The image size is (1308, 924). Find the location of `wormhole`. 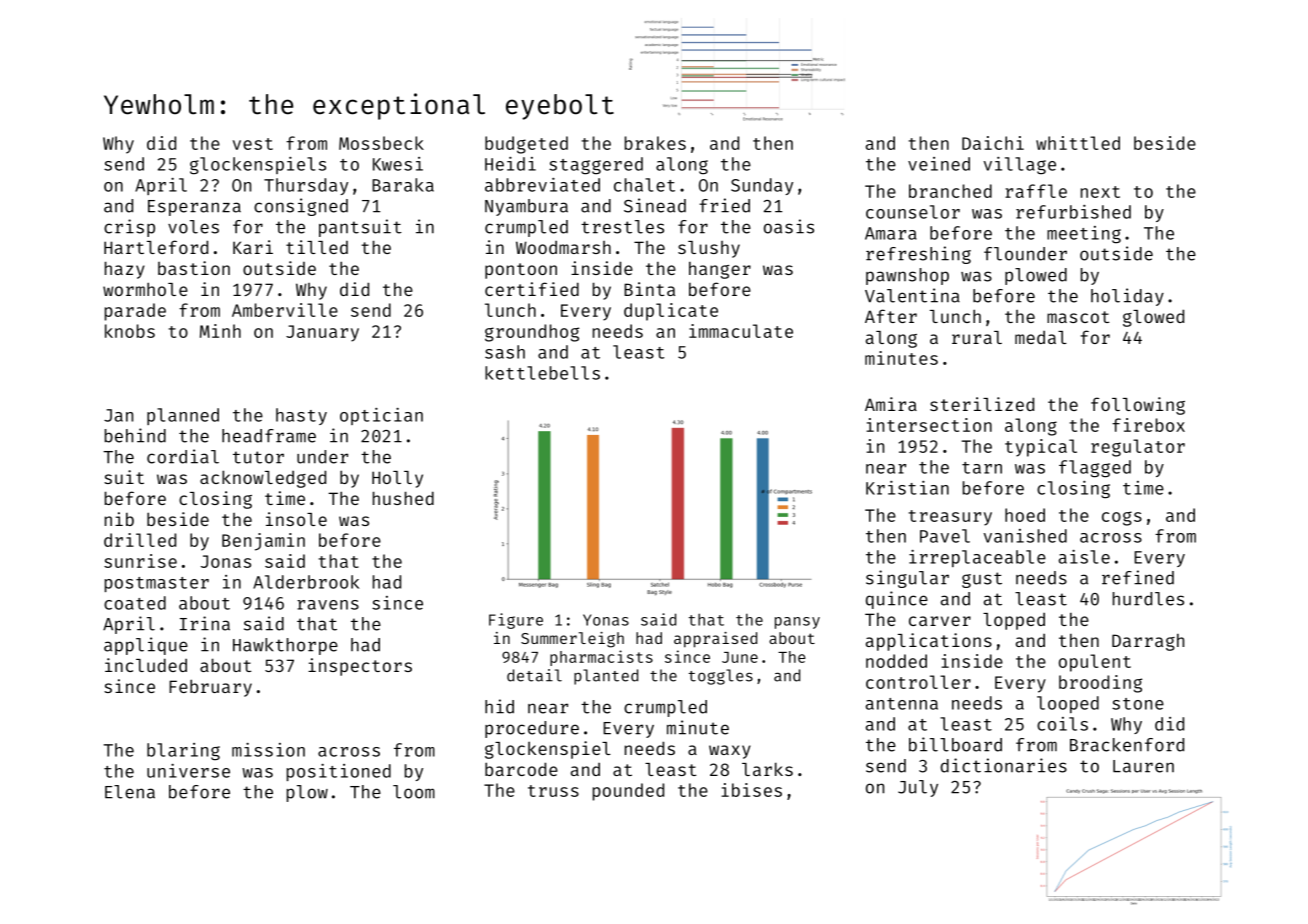

wormhole is located at coordinates (145, 289).
